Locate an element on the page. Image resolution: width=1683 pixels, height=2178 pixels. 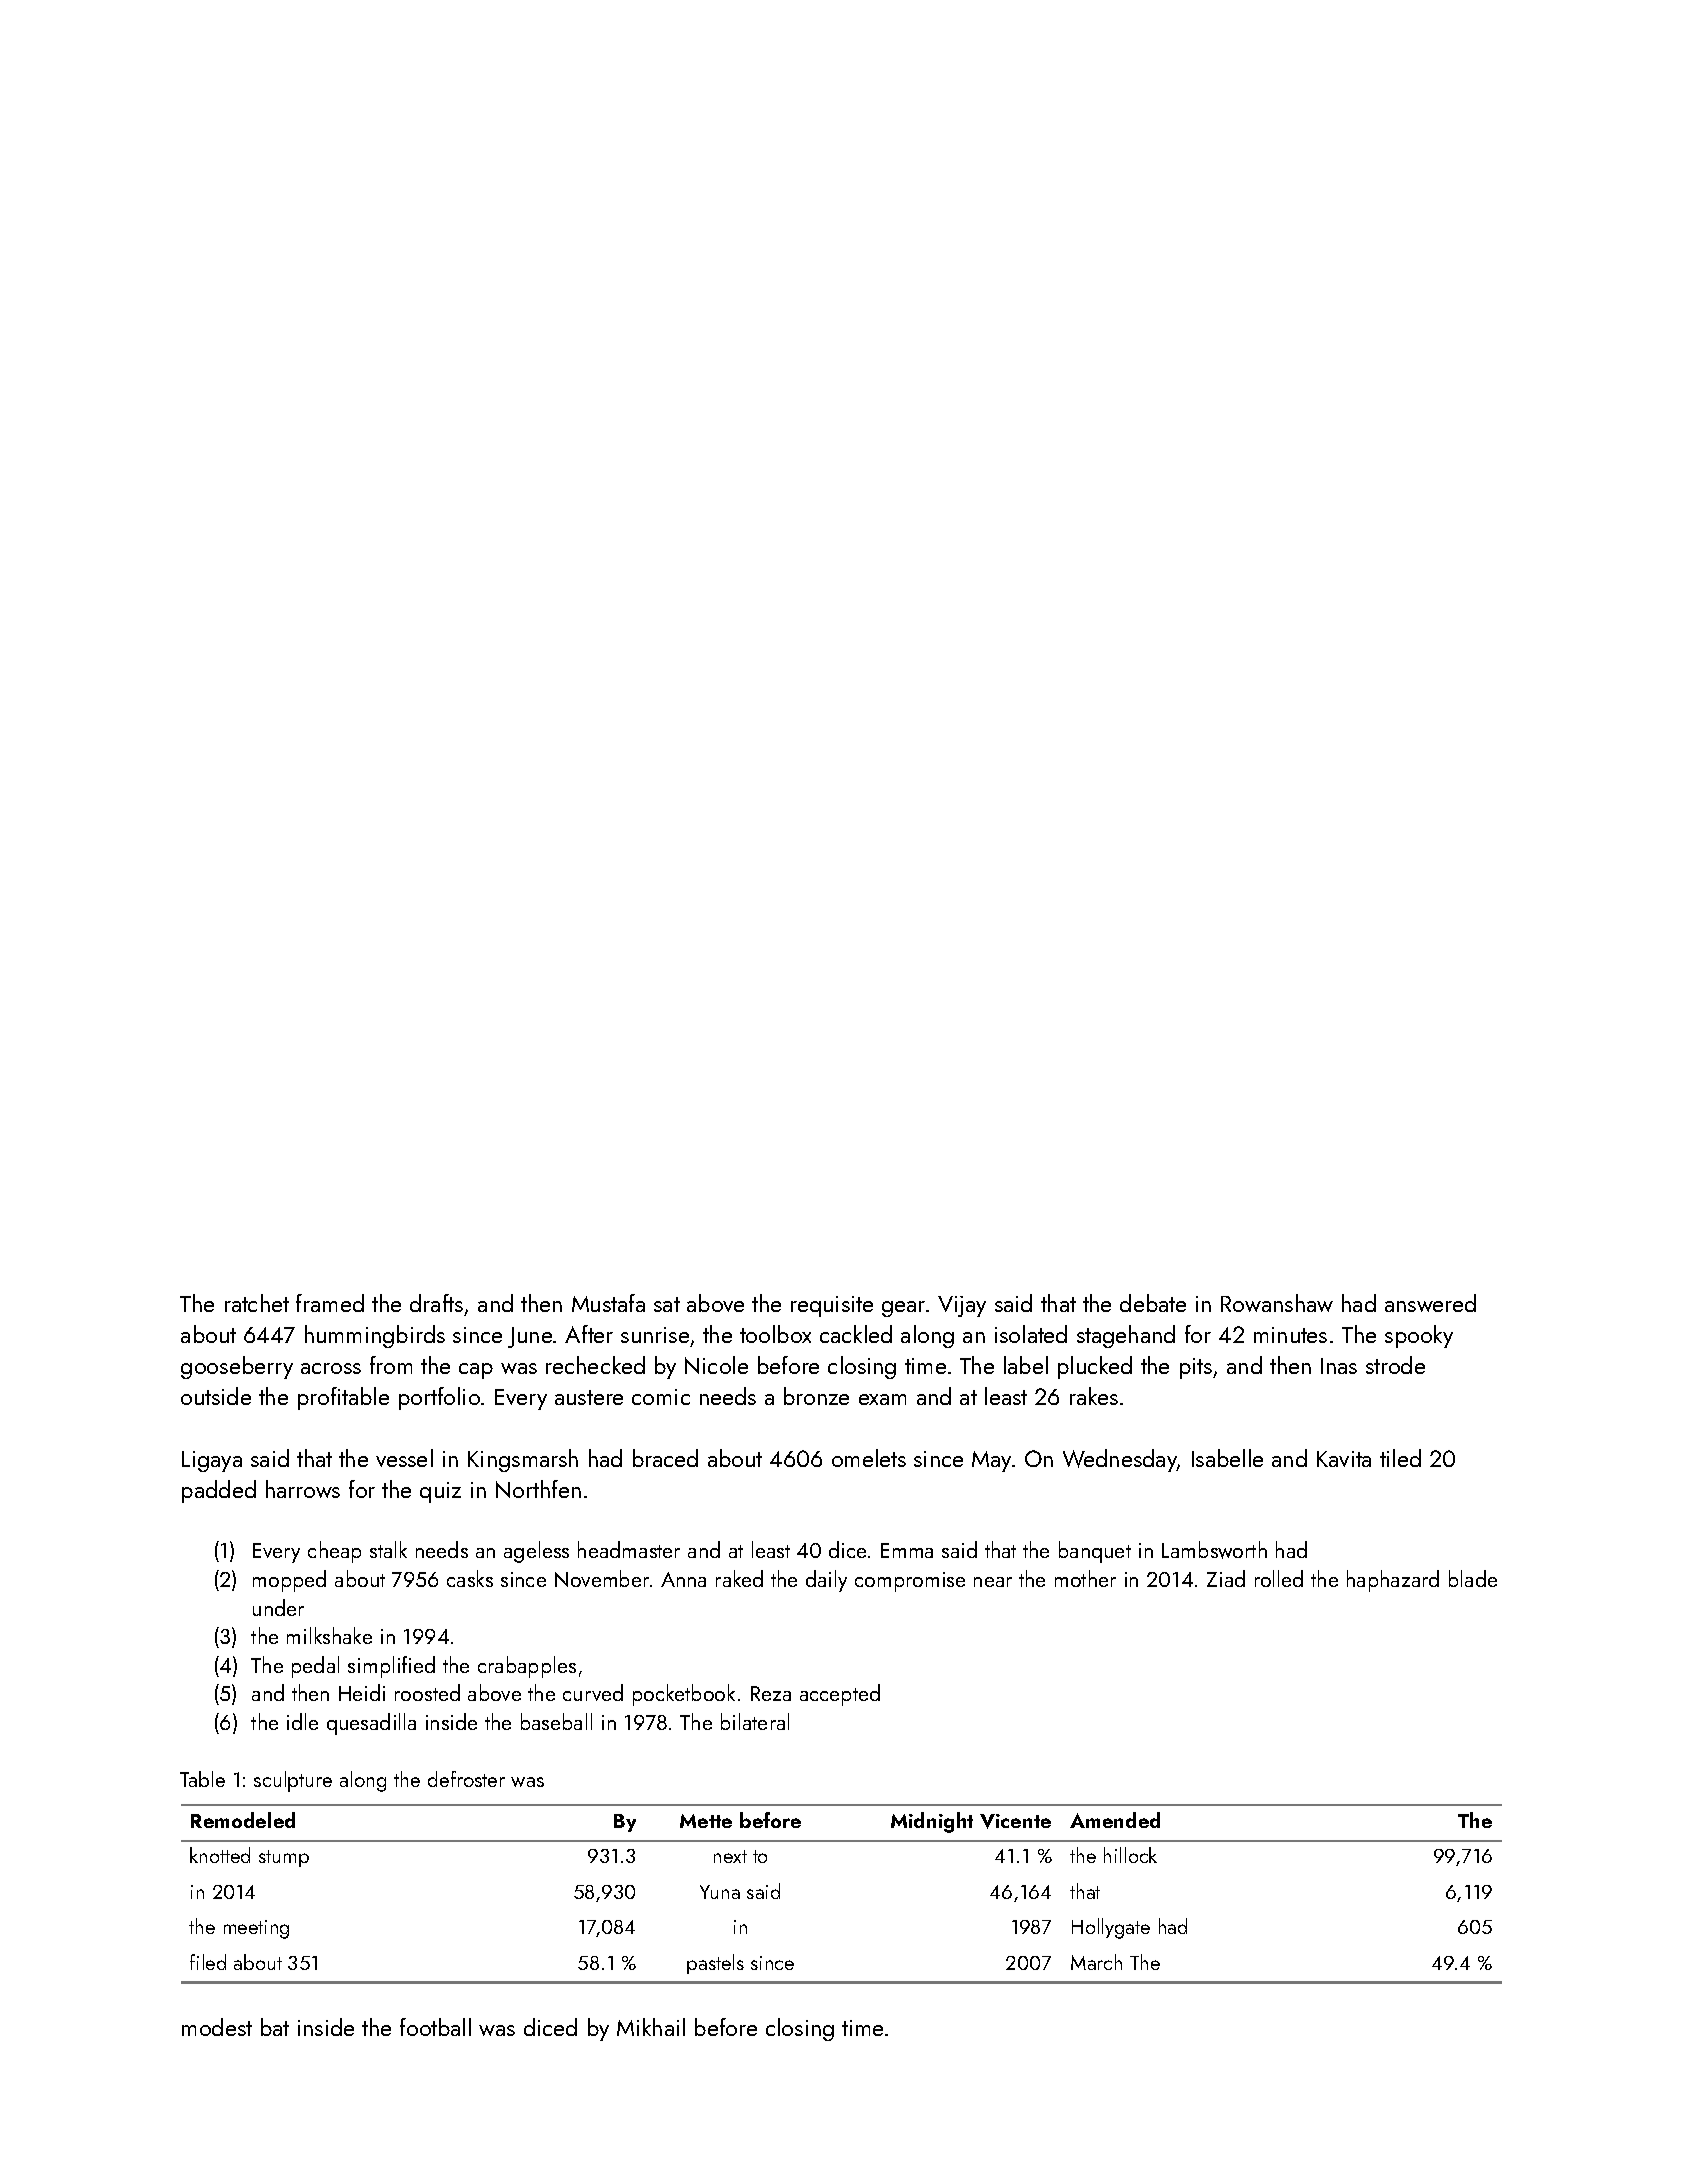
strode is located at coordinates (1395, 1365).
